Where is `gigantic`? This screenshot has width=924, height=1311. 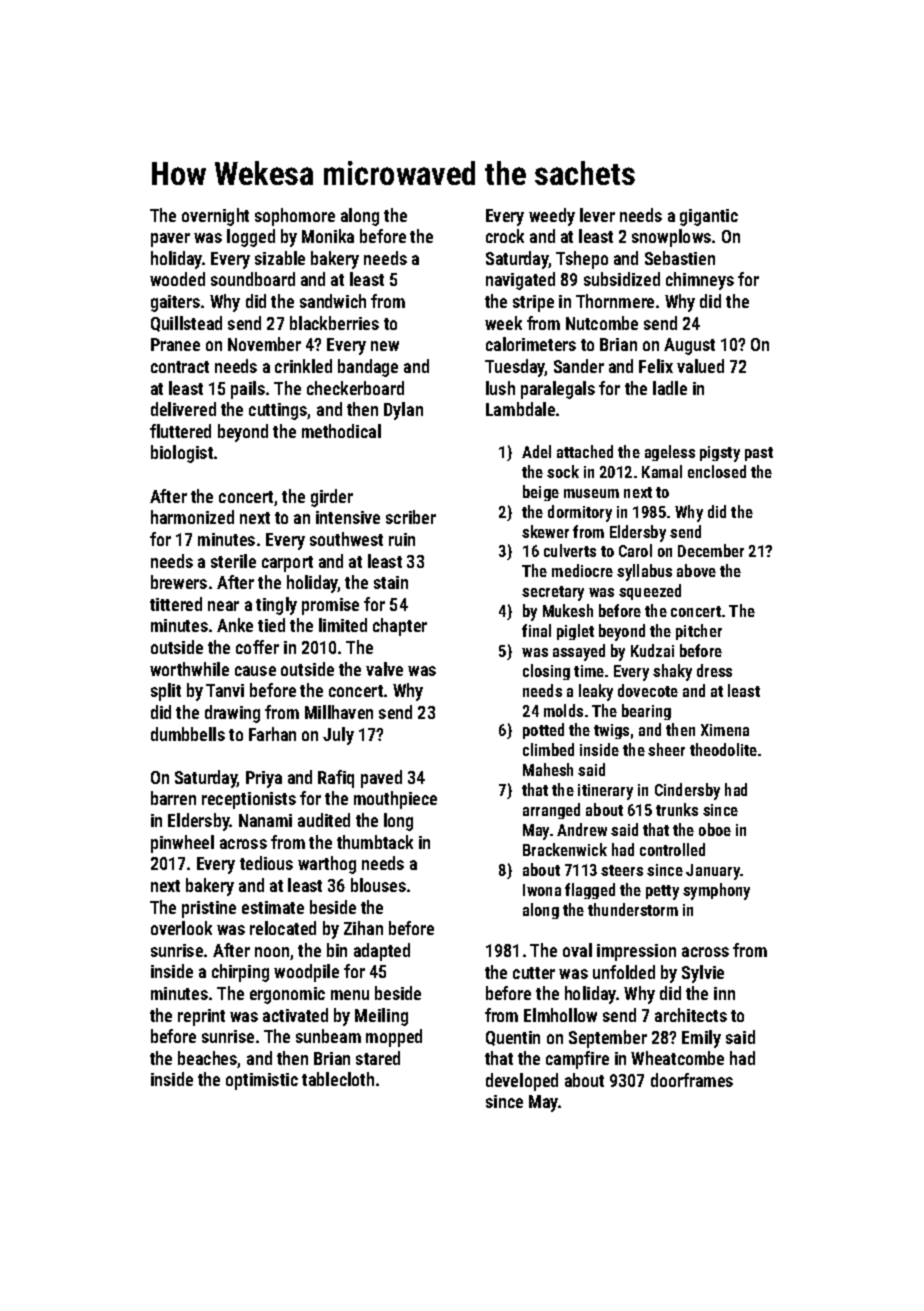 gigantic is located at coordinates (709, 217).
